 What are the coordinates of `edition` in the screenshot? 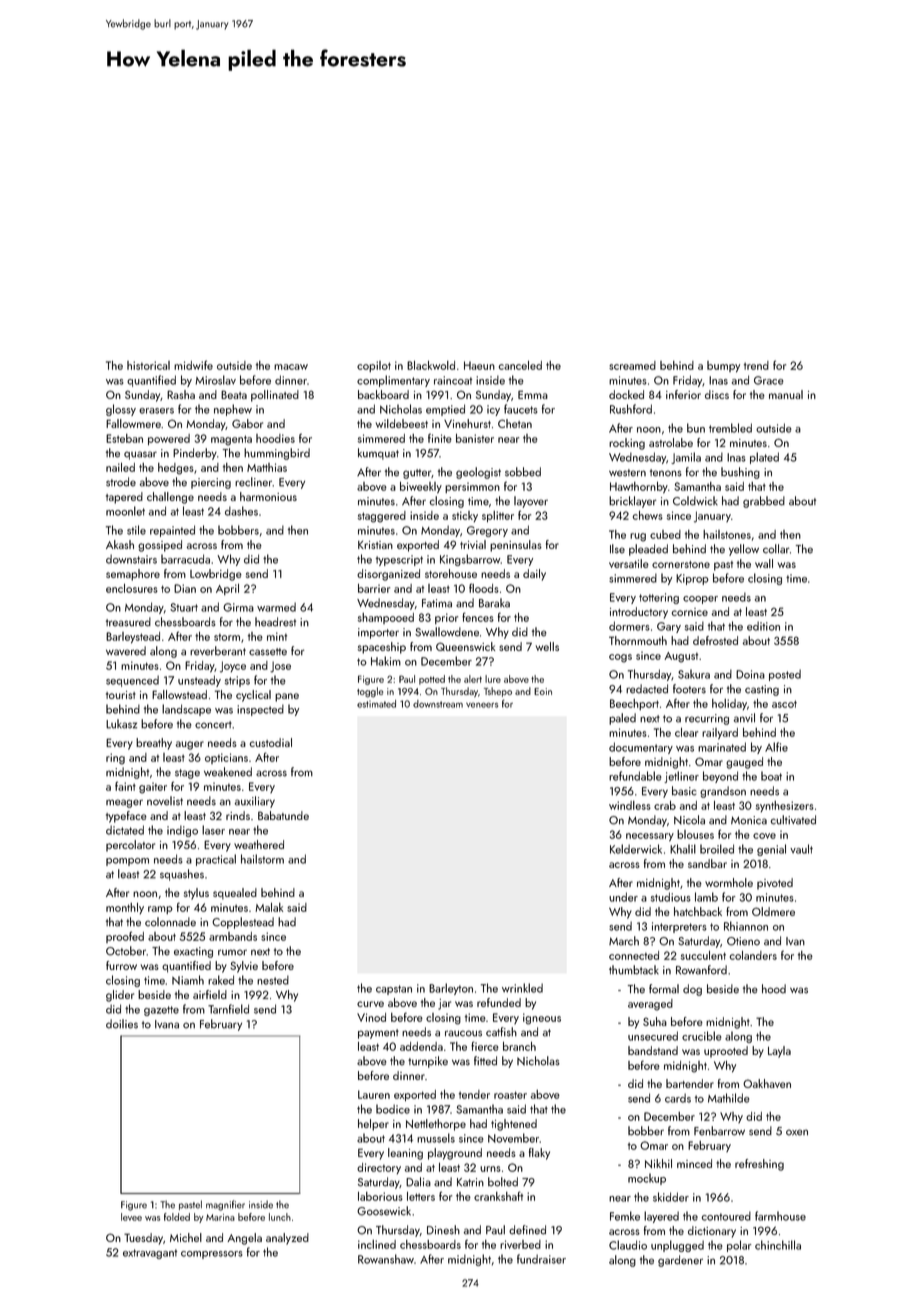 It's located at (763, 626).
